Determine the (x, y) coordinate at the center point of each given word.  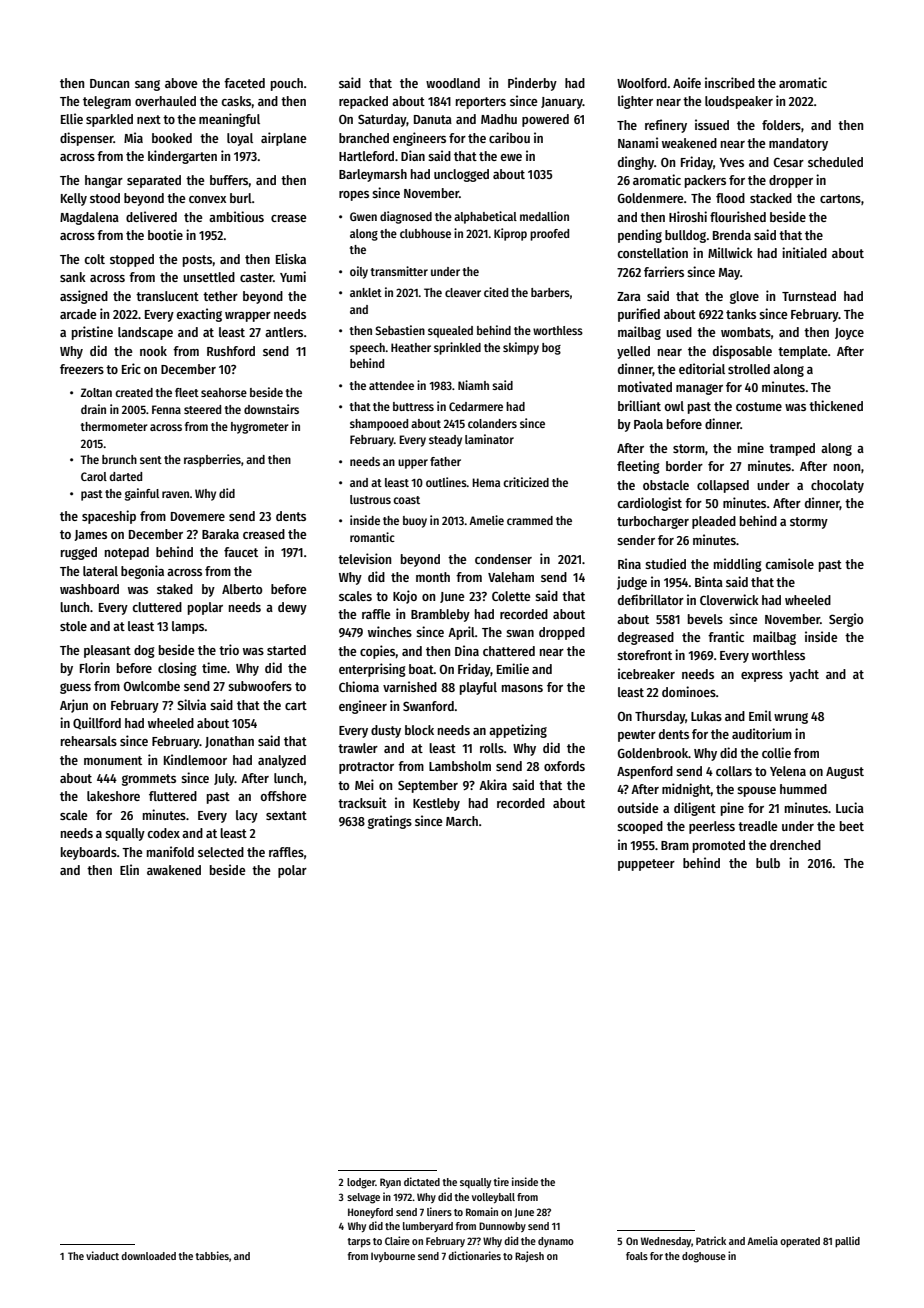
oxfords (564, 766)
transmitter (399, 271)
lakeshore (113, 796)
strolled (749, 369)
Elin (129, 869)
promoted (719, 846)
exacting (199, 315)
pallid (847, 1242)
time (214, 667)
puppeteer (646, 865)
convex (207, 199)
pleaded (714, 522)
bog (551, 349)
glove (744, 297)
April (461, 633)
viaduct (102, 1255)
